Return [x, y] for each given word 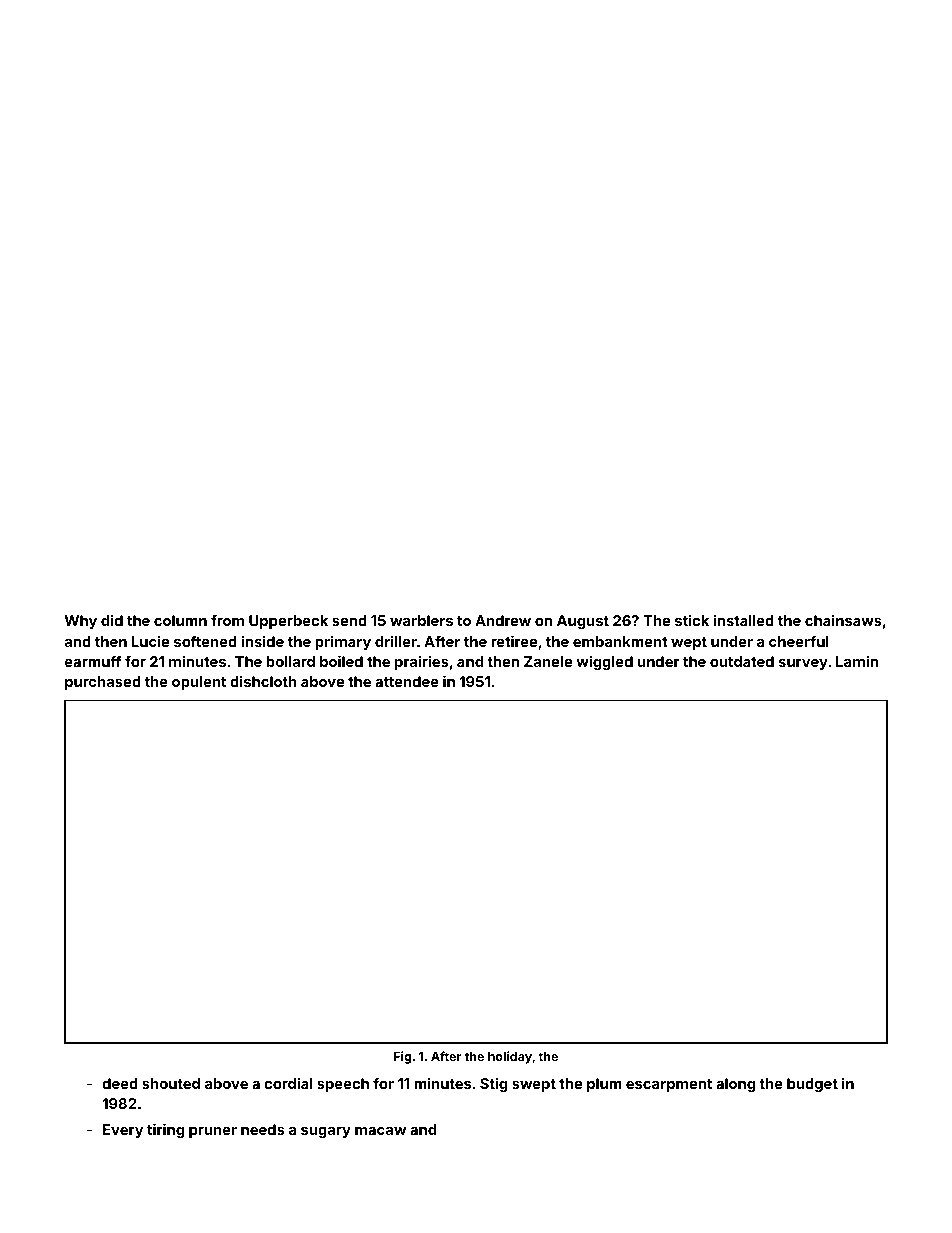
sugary [326, 1132]
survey [803, 664]
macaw [380, 1131]
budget [812, 1085]
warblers [421, 620]
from [227, 620]
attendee [407, 681]
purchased [103, 683]
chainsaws [843, 620]
